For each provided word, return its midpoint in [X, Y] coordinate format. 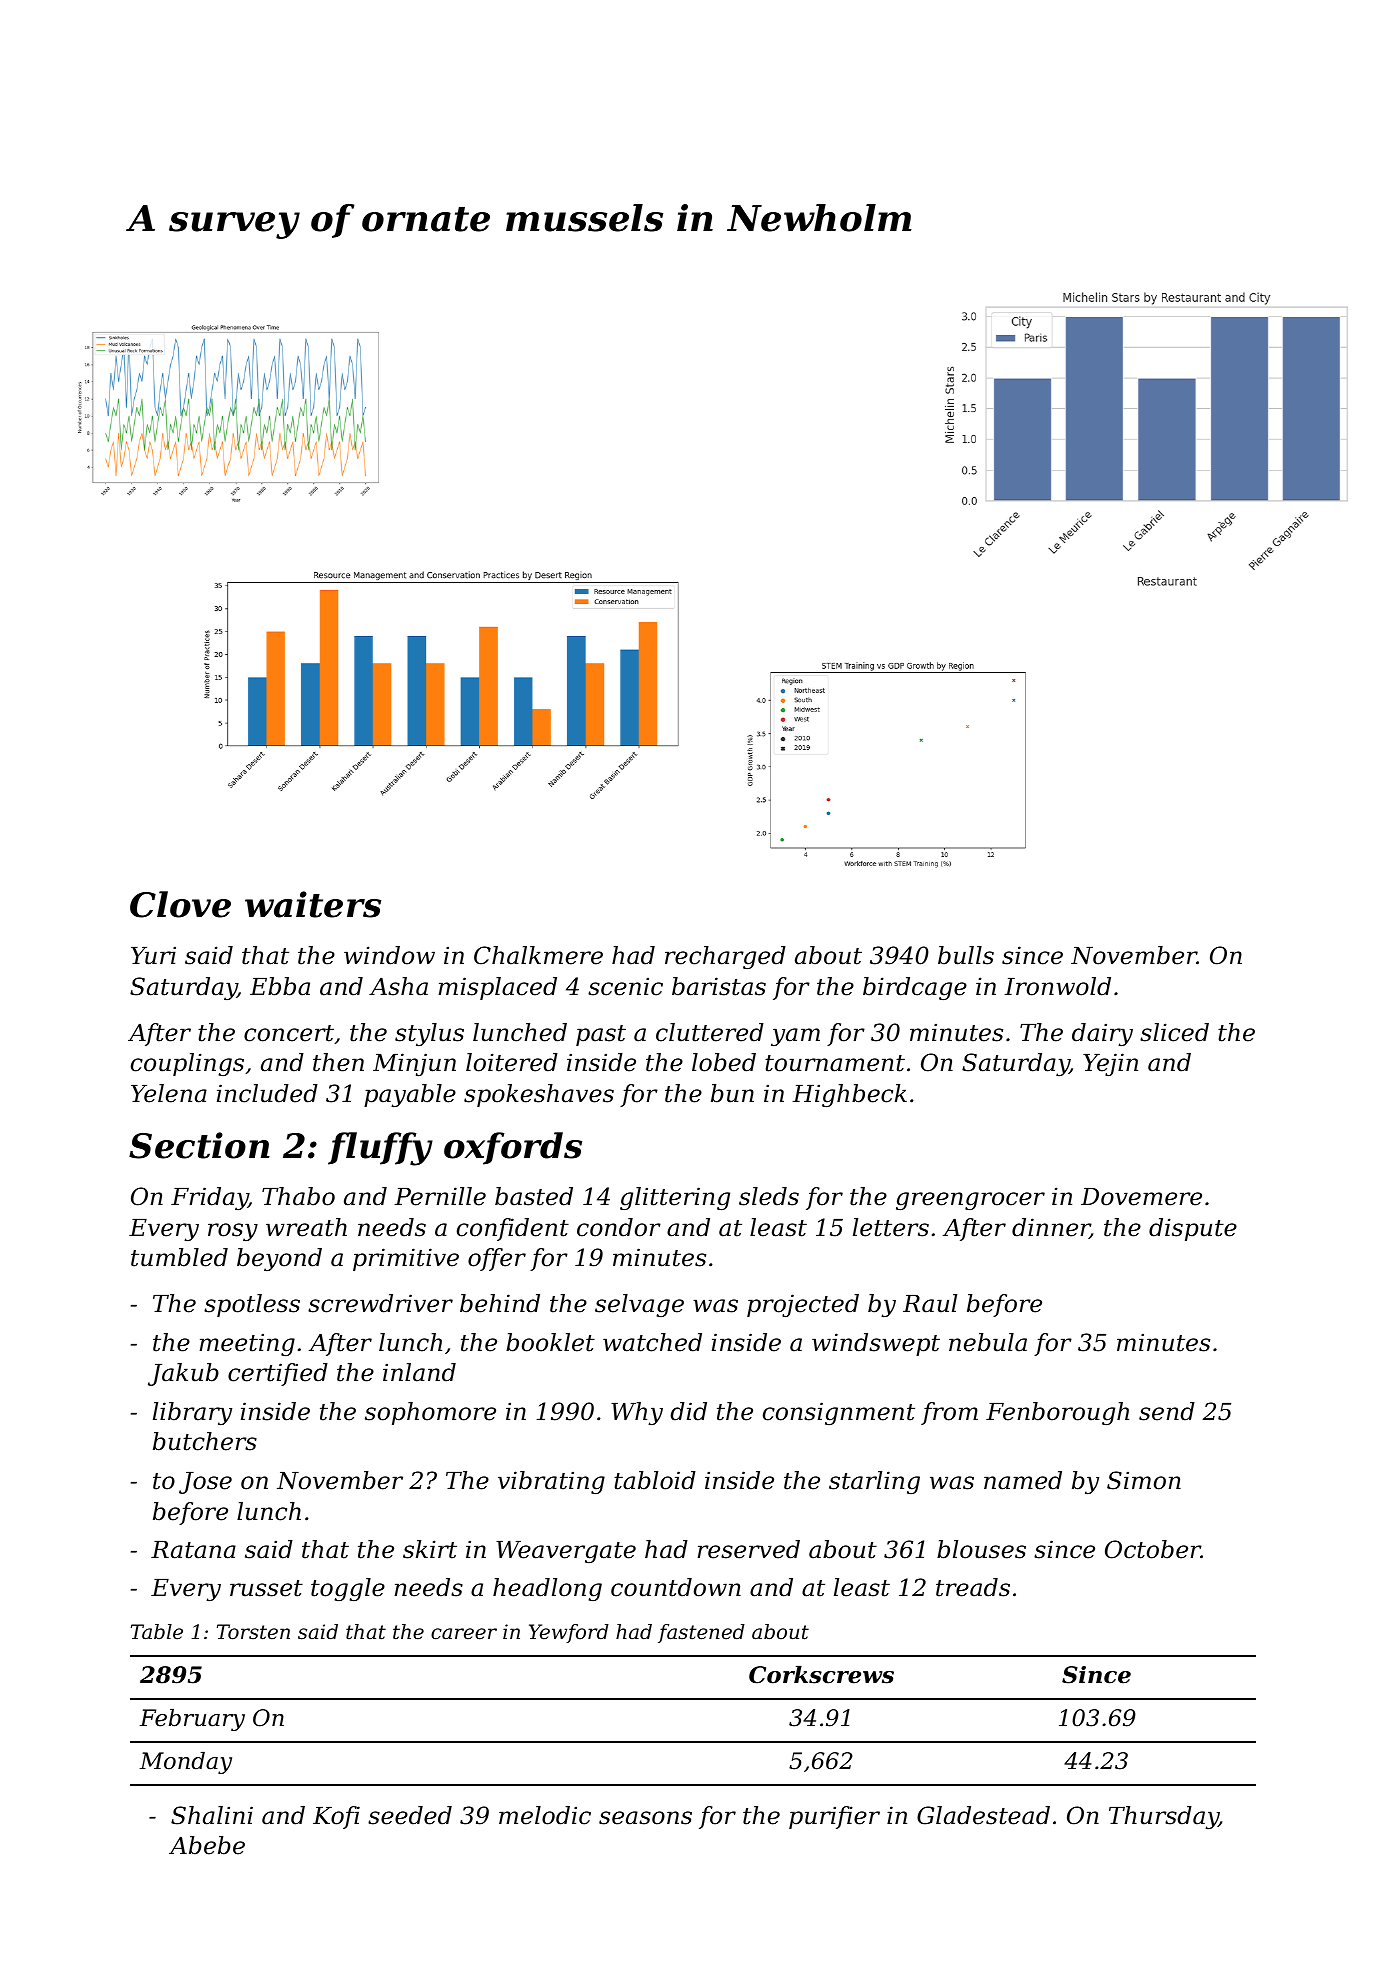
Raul [930, 1303]
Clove [180, 904]
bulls [966, 955]
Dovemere [1141, 1197]
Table [157, 1632]
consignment [839, 1413]
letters [891, 1227]
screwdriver [380, 1303]
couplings [187, 1064]
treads [973, 1587]
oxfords [513, 1148]
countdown [676, 1587]
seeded [410, 1815]
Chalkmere [538, 955]
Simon [1144, 1480]
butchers [205, 1441]
